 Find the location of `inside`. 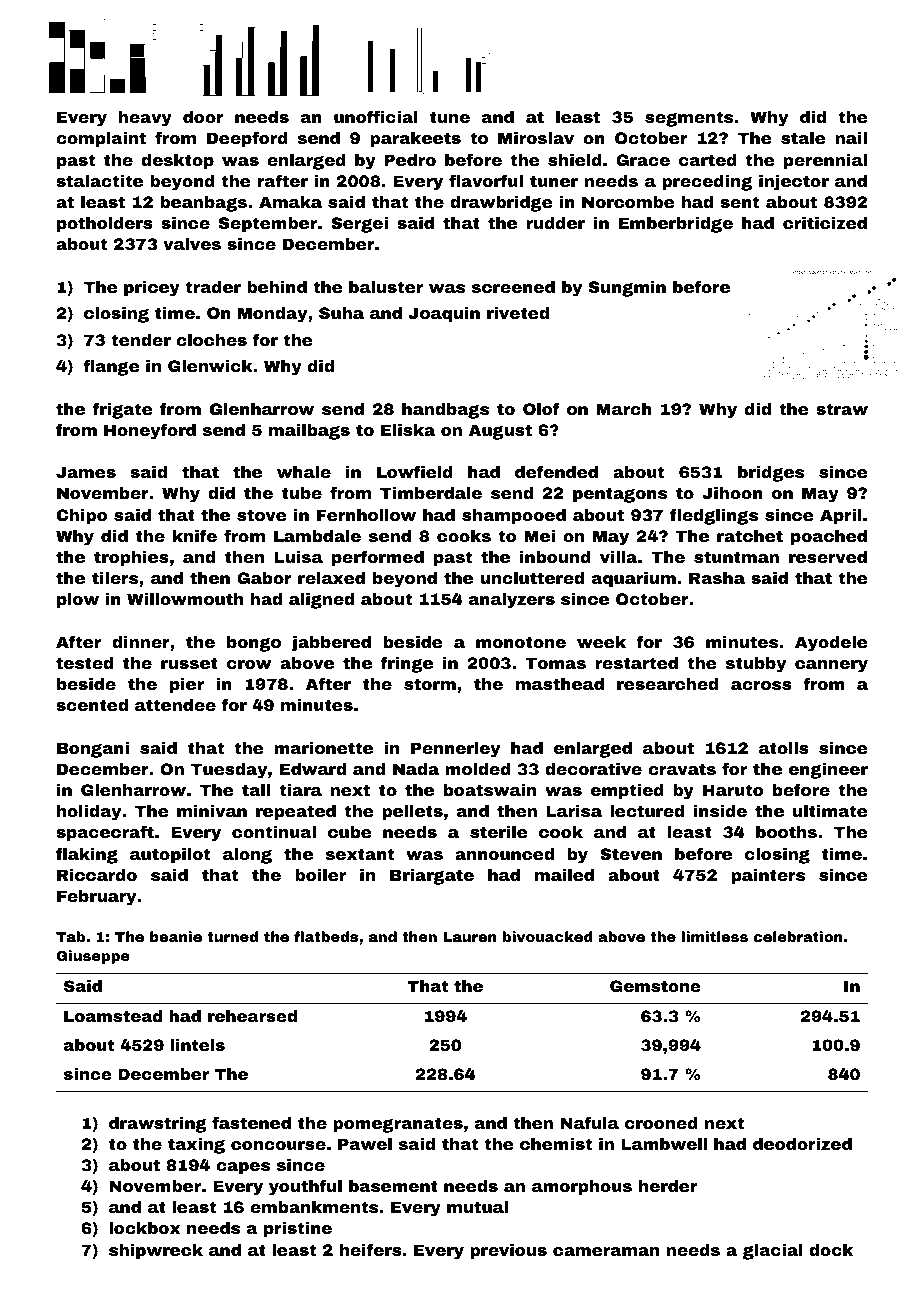

inside is located at coordinates (720, 811).
